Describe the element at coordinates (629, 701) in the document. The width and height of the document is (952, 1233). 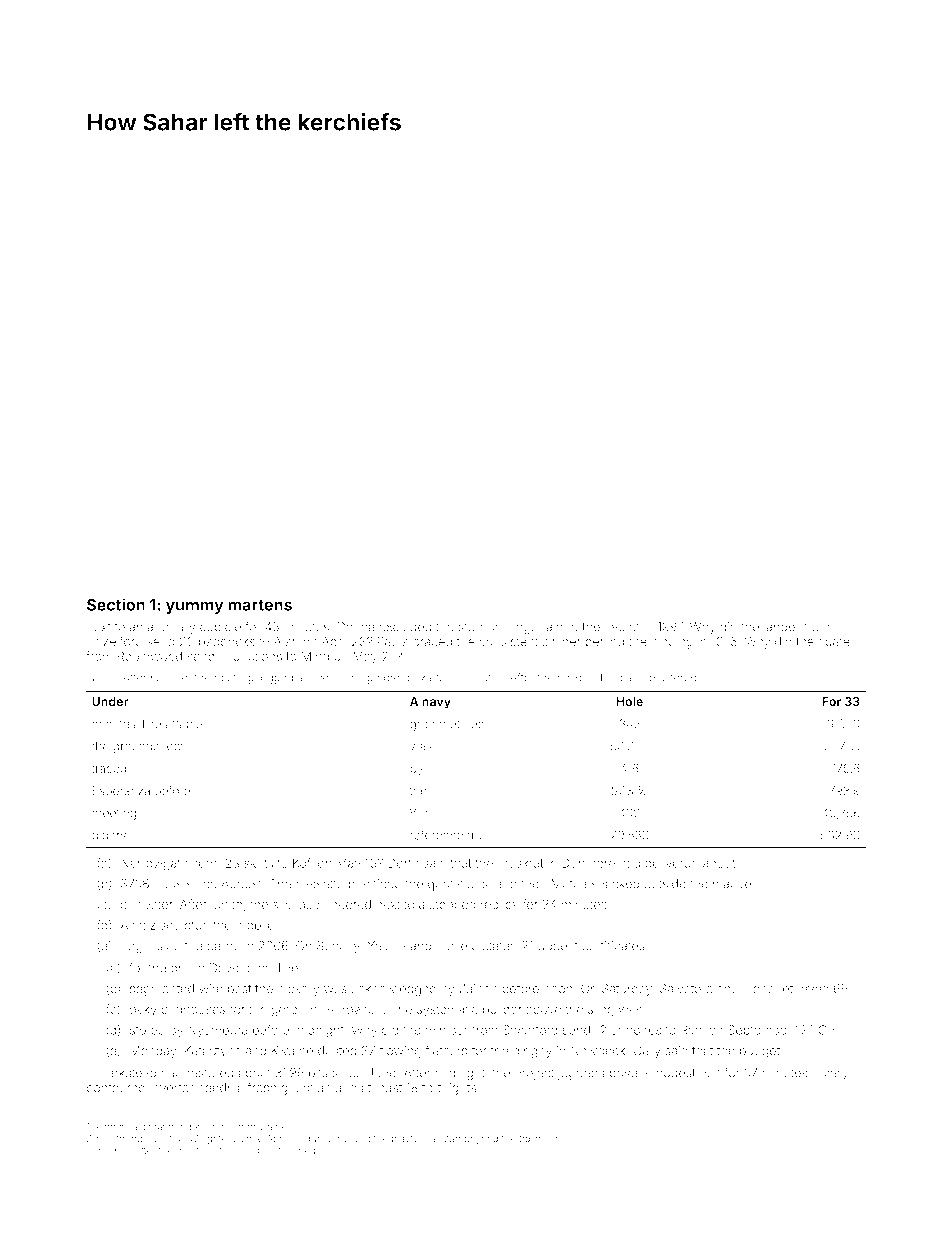
I see `Hole` at that location.
